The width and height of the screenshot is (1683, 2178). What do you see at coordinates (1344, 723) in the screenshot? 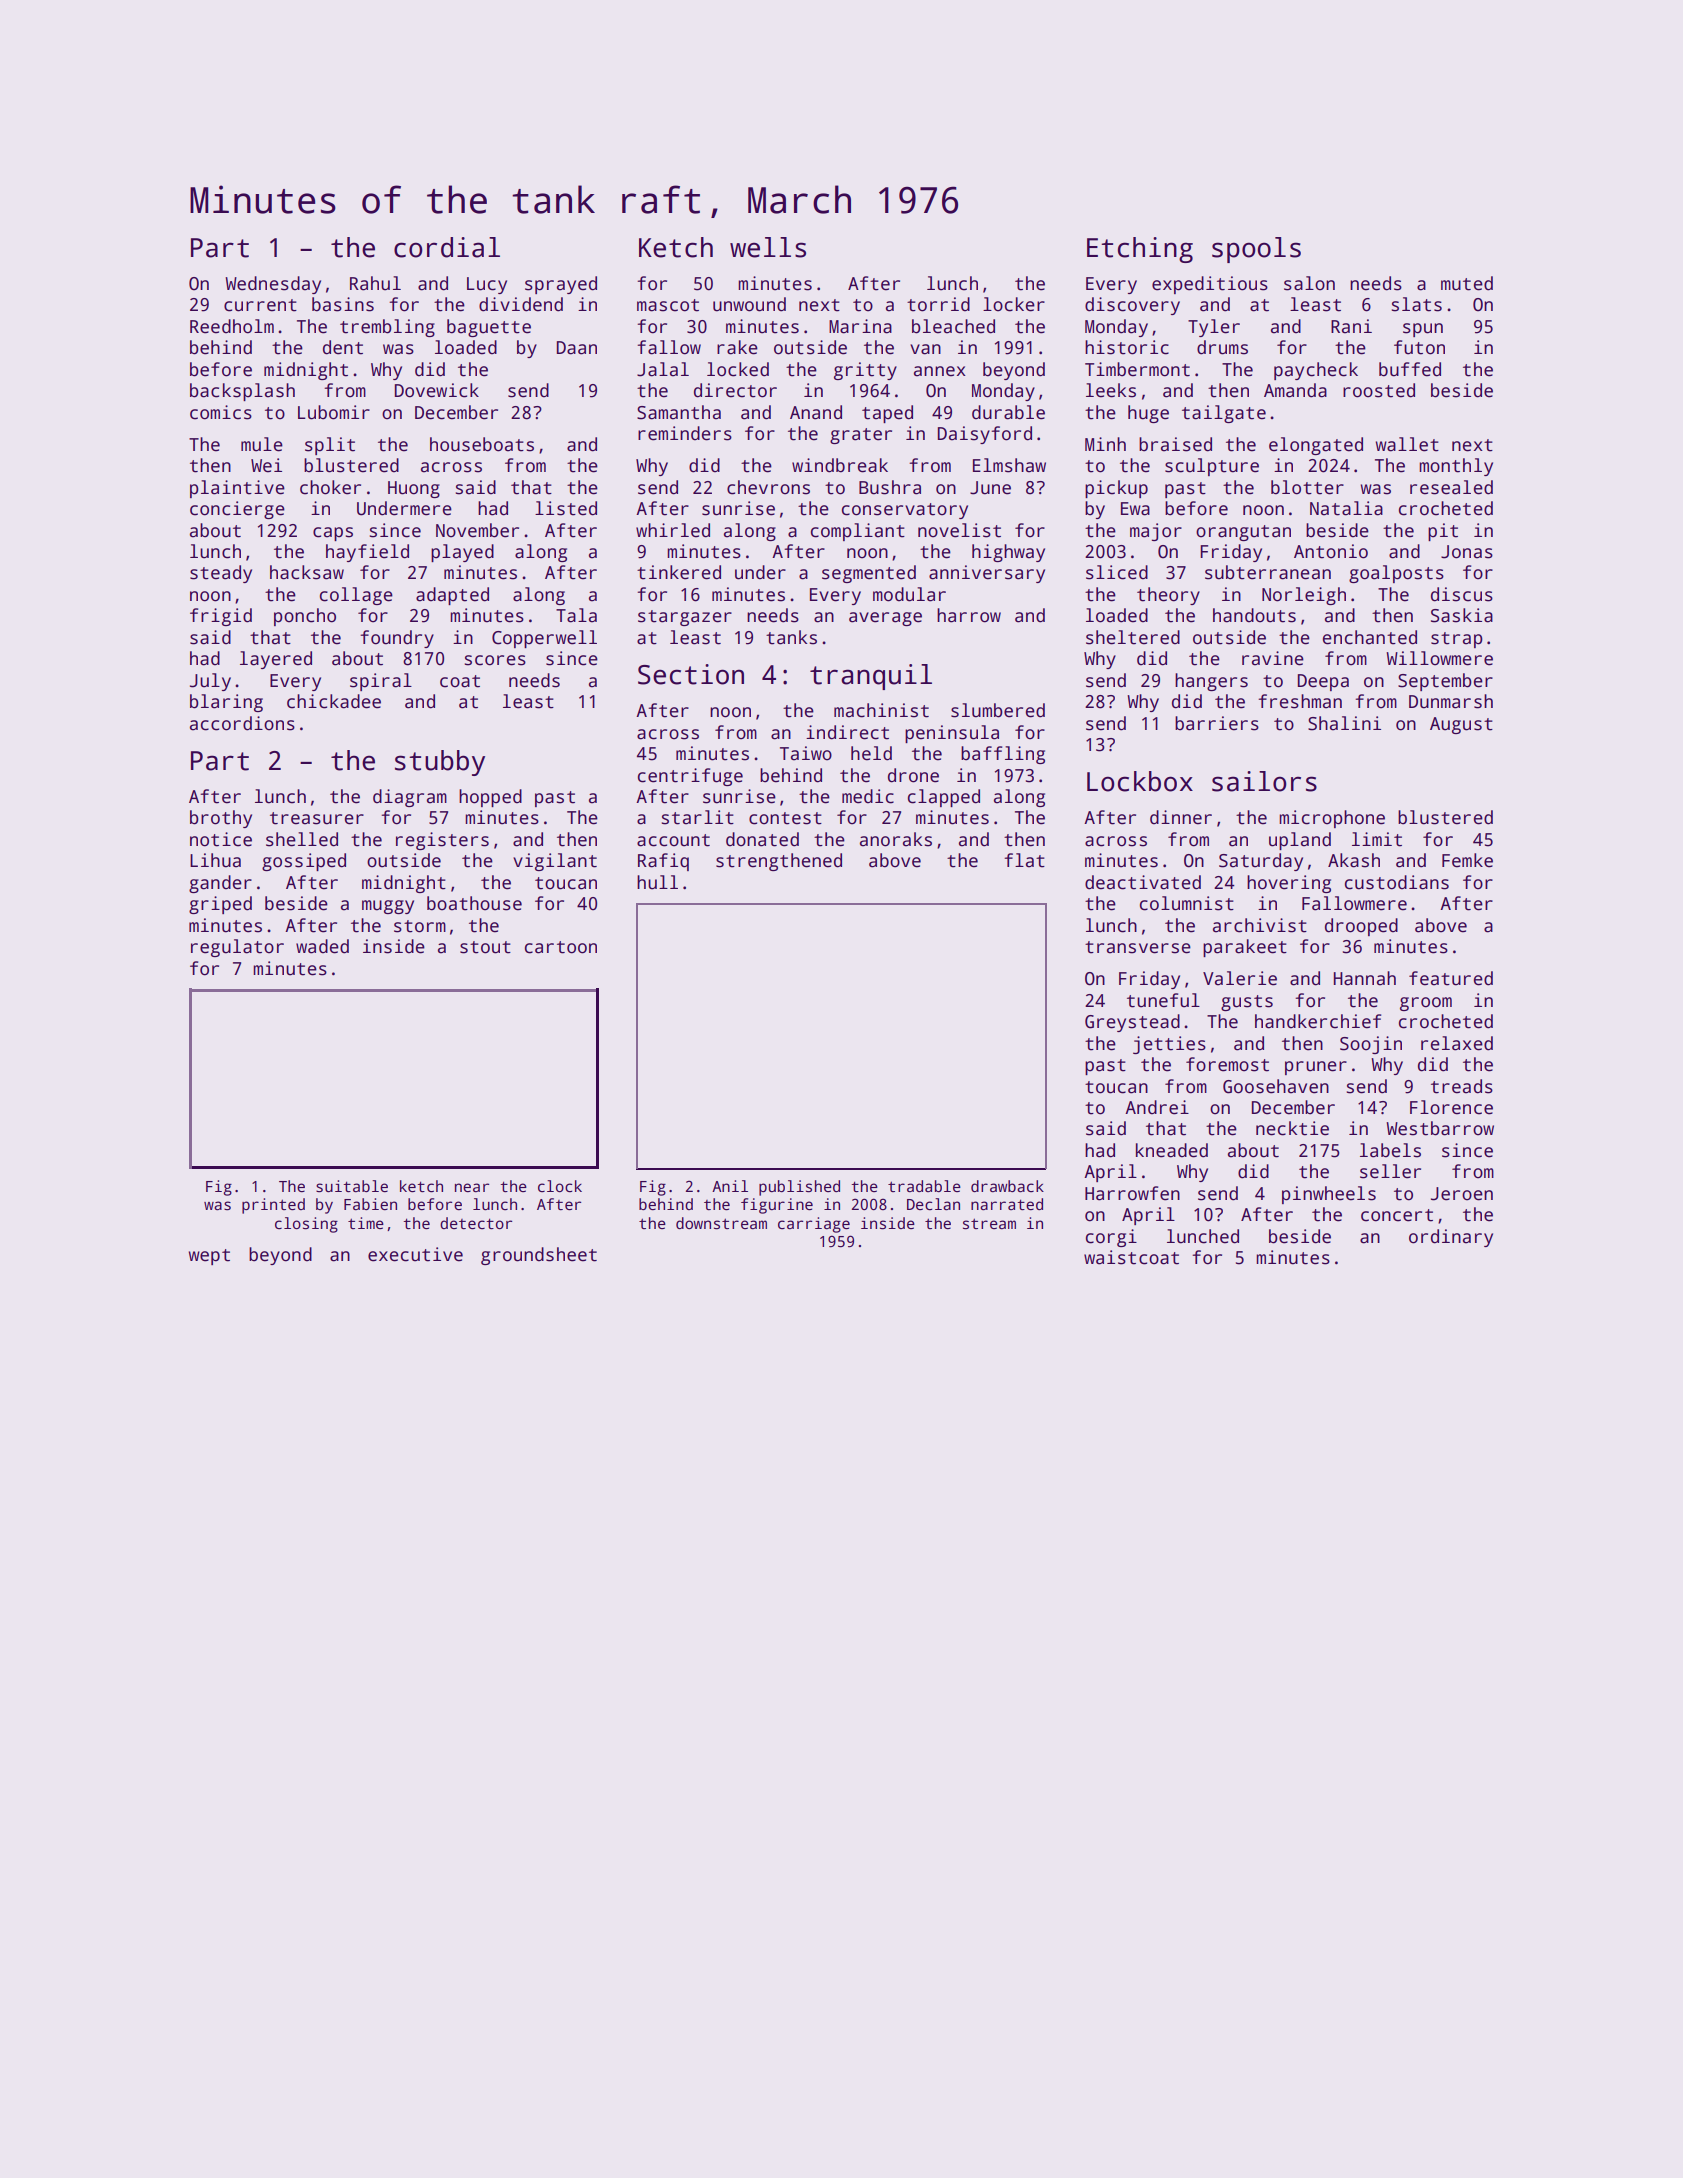
I see `Shalini` at bounding box center [1344, 723].
